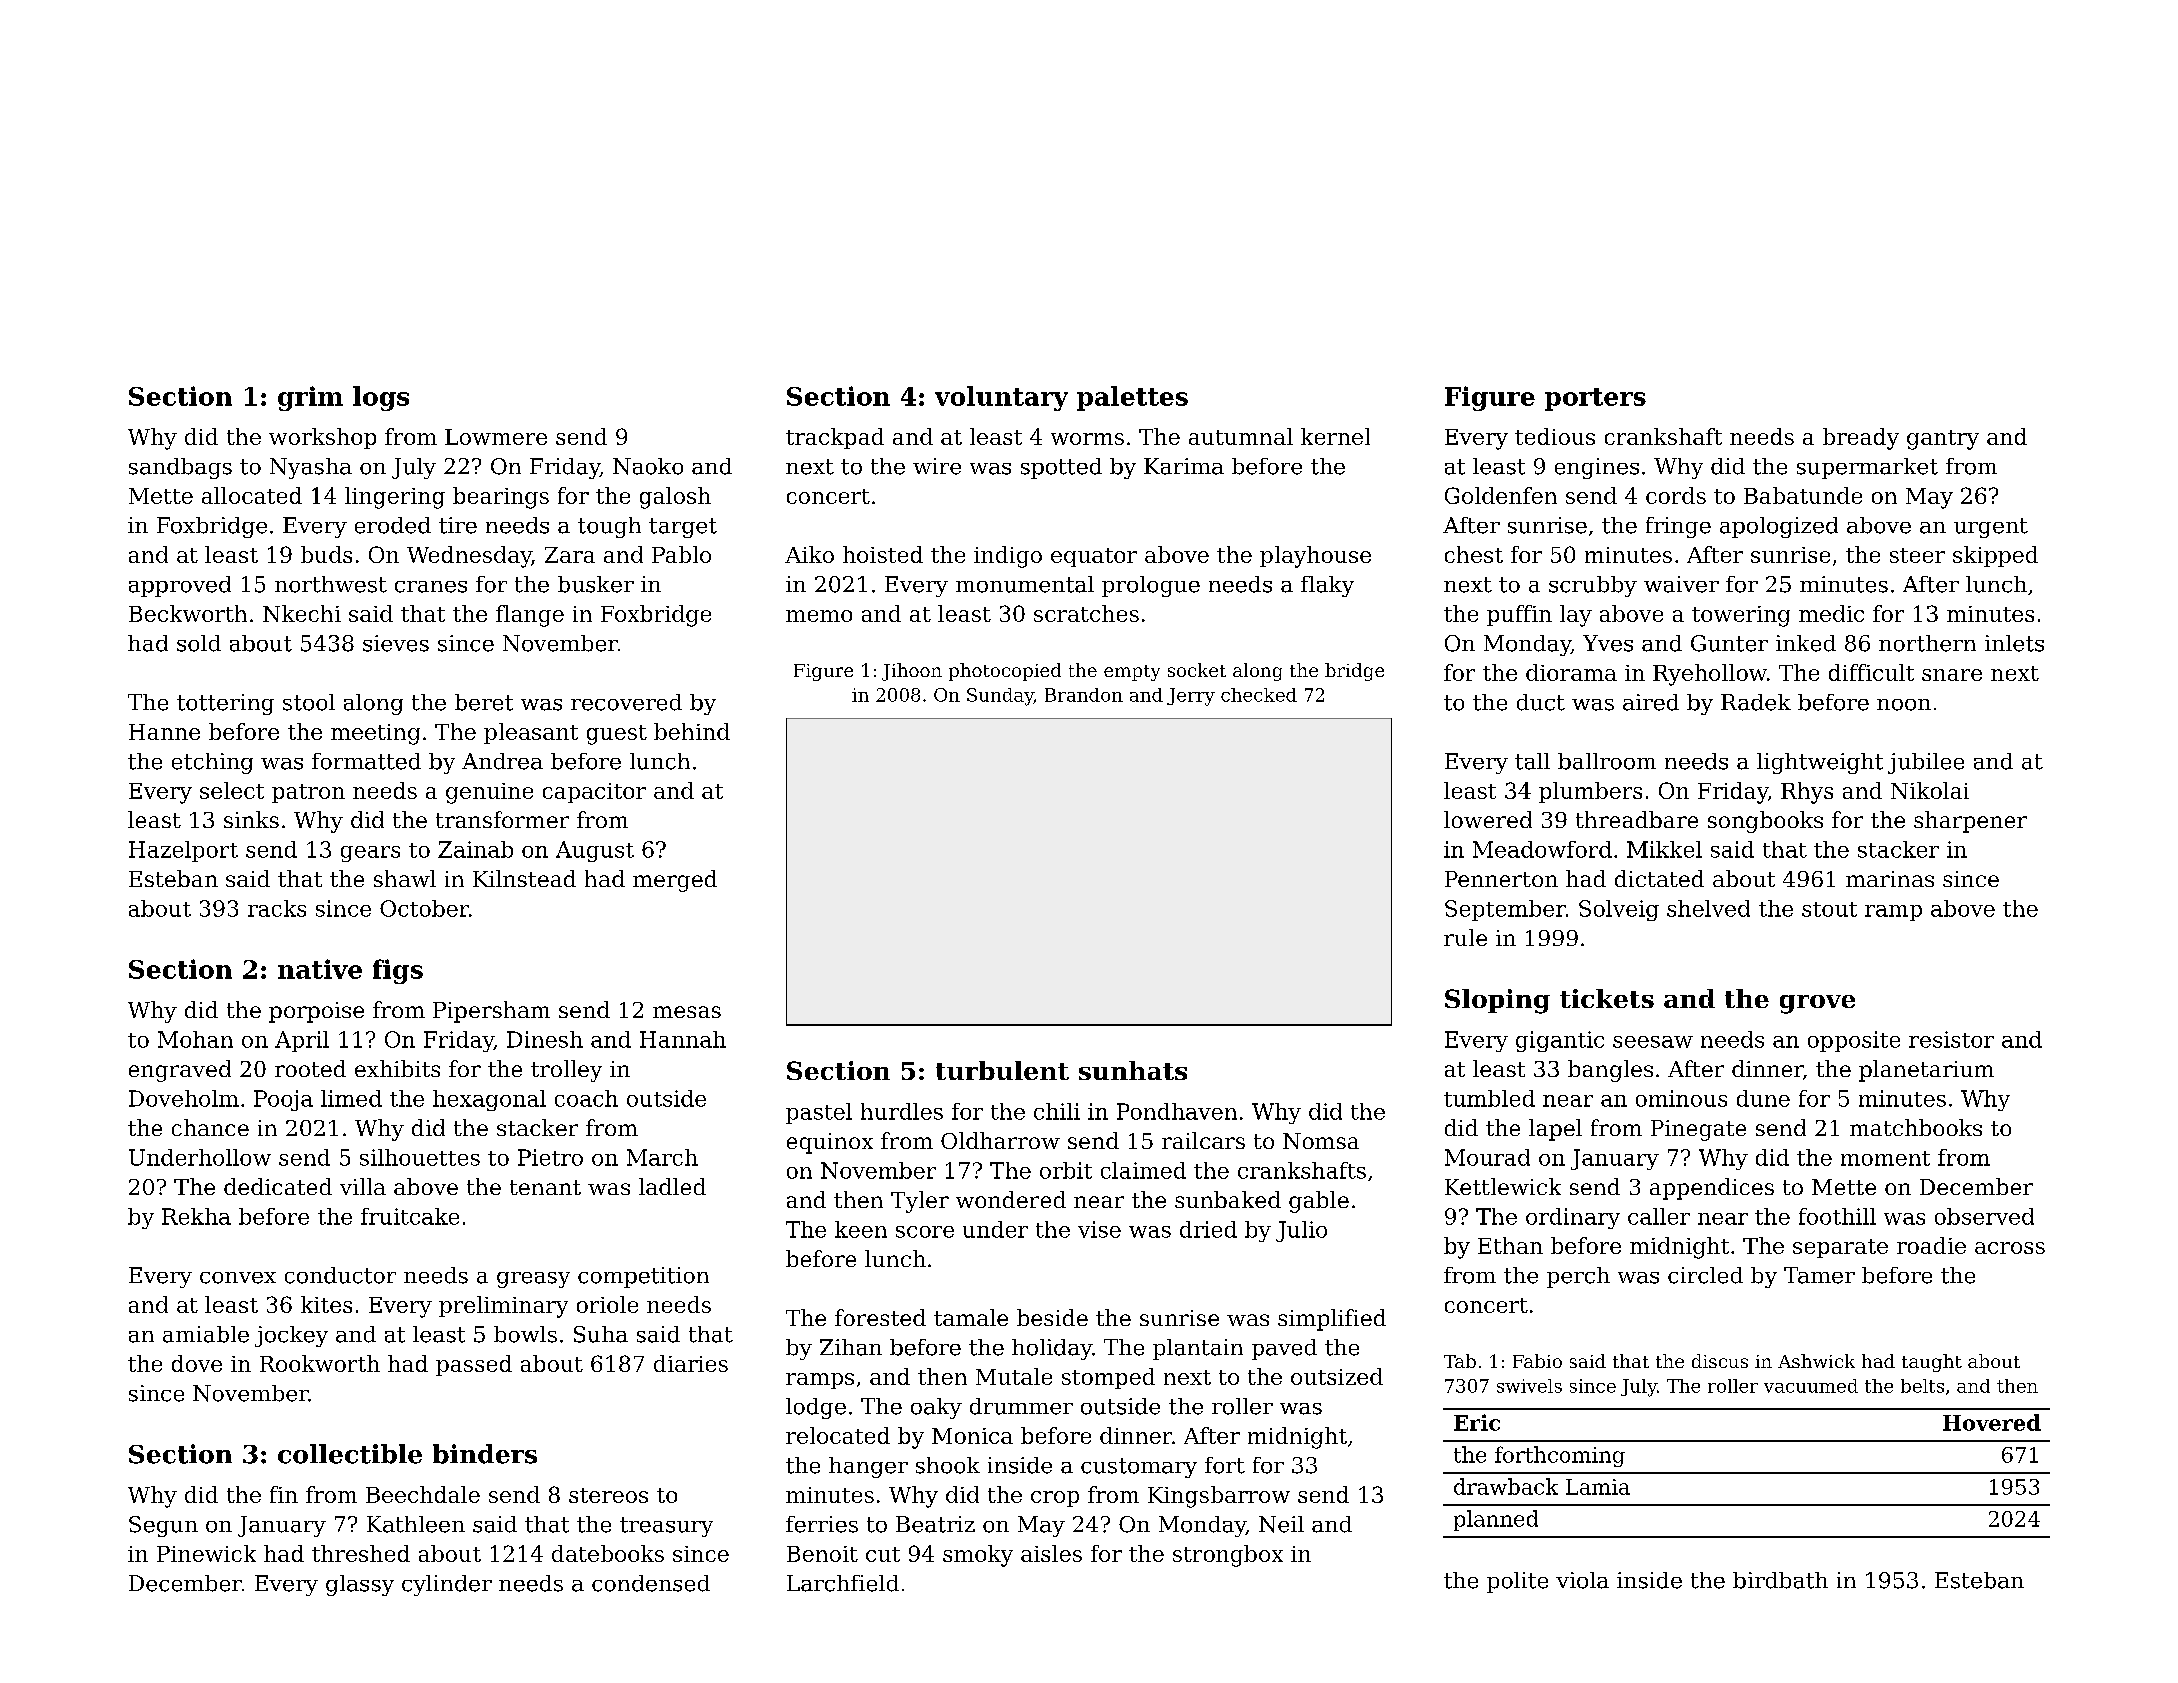 The height and width of the screenshot is (1683, 2178). I want to click on Naoko, so click(648, 466).
